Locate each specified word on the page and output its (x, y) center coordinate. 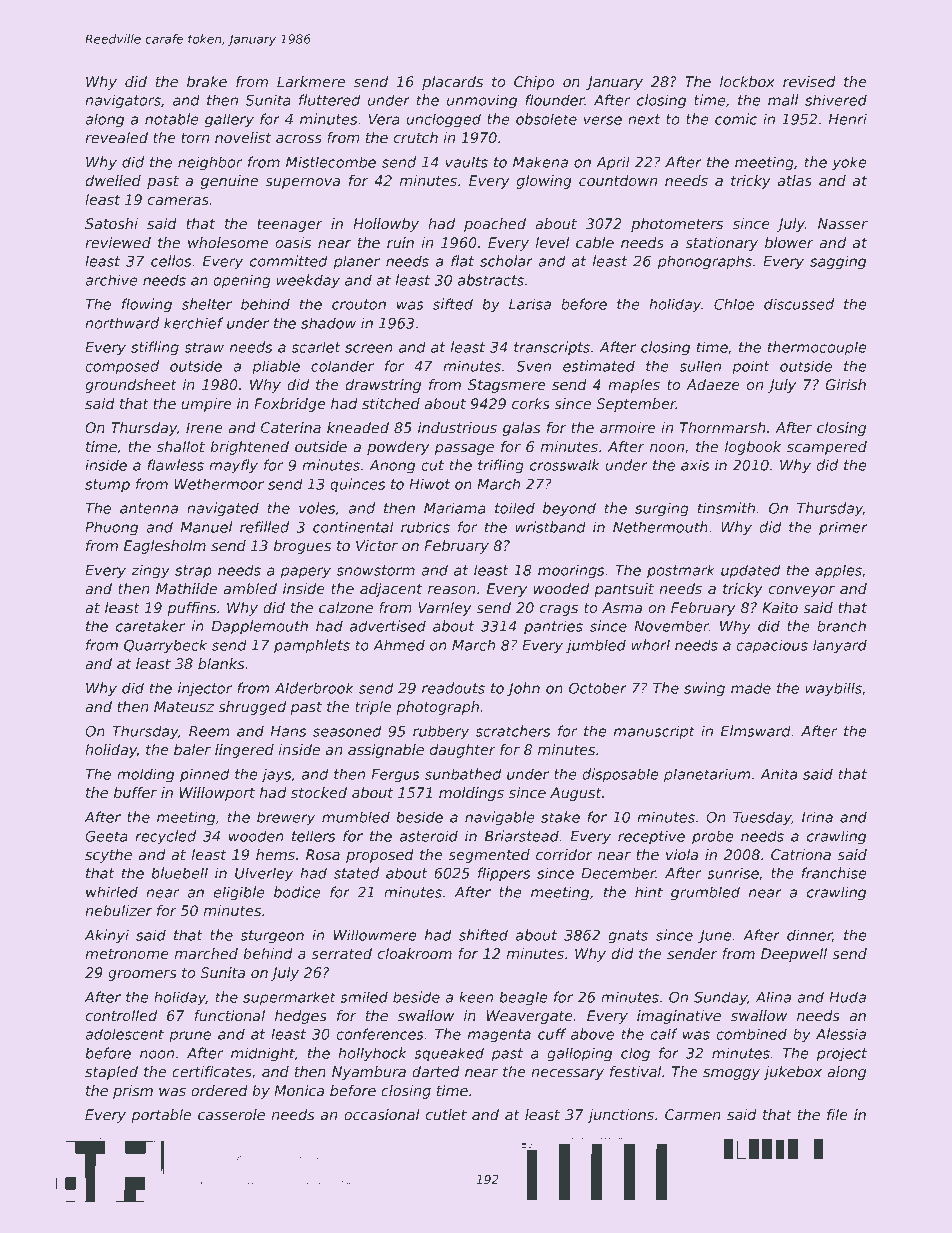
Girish (846, 384)
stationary (721, 244)
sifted (453, 304)
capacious (772, 646)
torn (195, 138)
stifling (155, 348)
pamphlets (312, 646)
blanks (221, 663)
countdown (618, 180)
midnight (263, 1054)
